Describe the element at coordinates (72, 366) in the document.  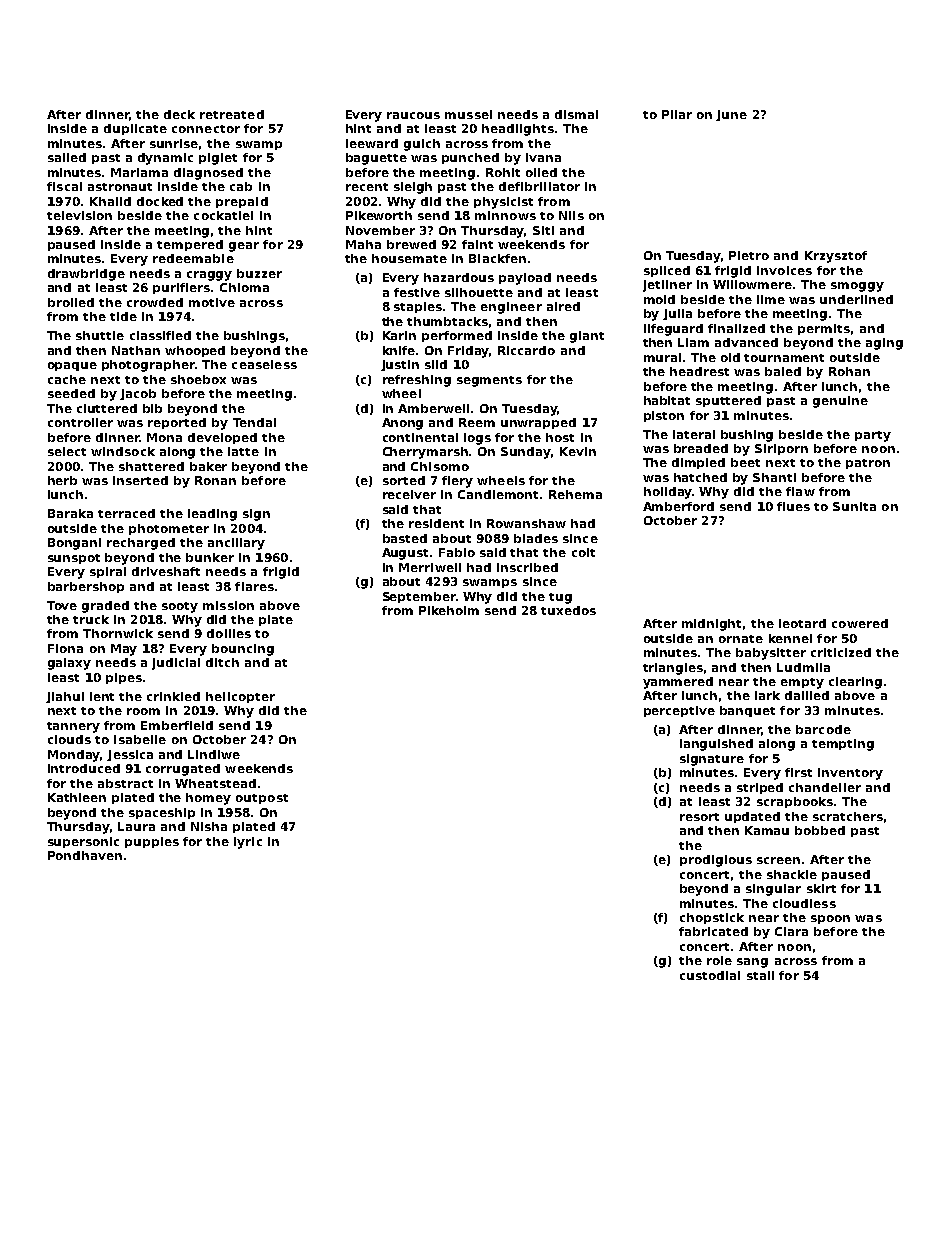
I see `opaque` at that location.
